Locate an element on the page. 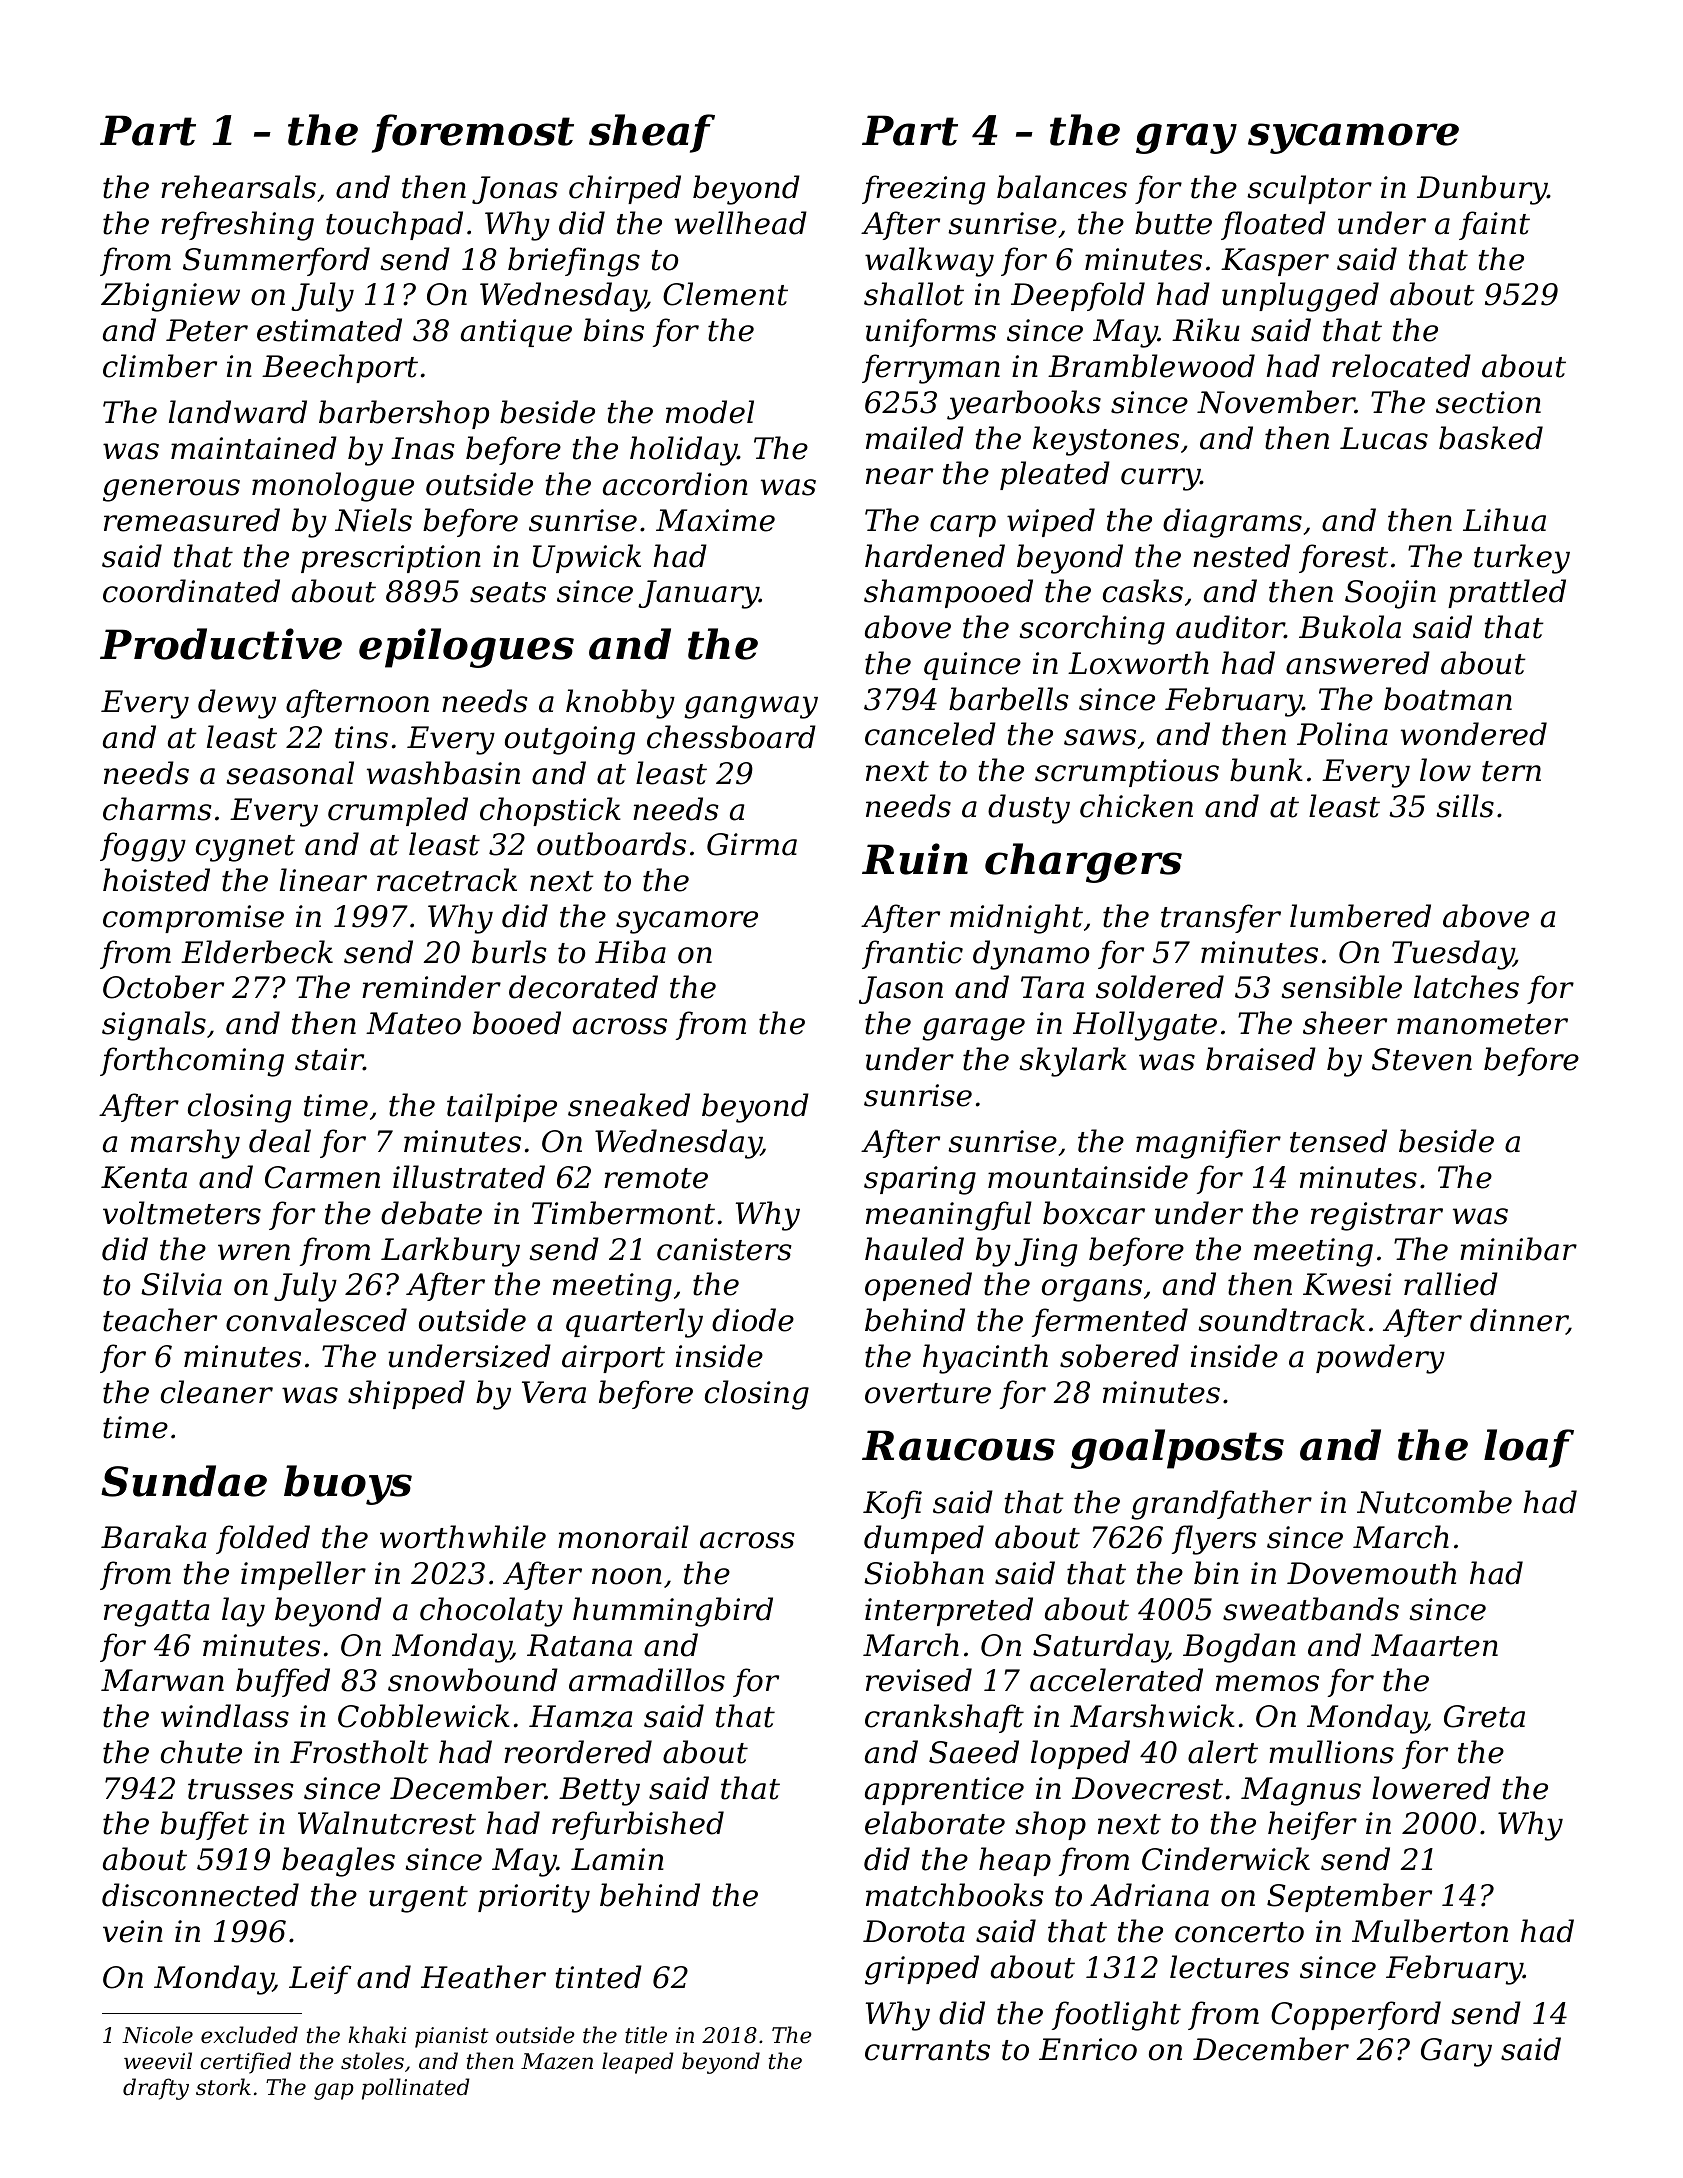  drafty is located at coordinates (156, 2089).
